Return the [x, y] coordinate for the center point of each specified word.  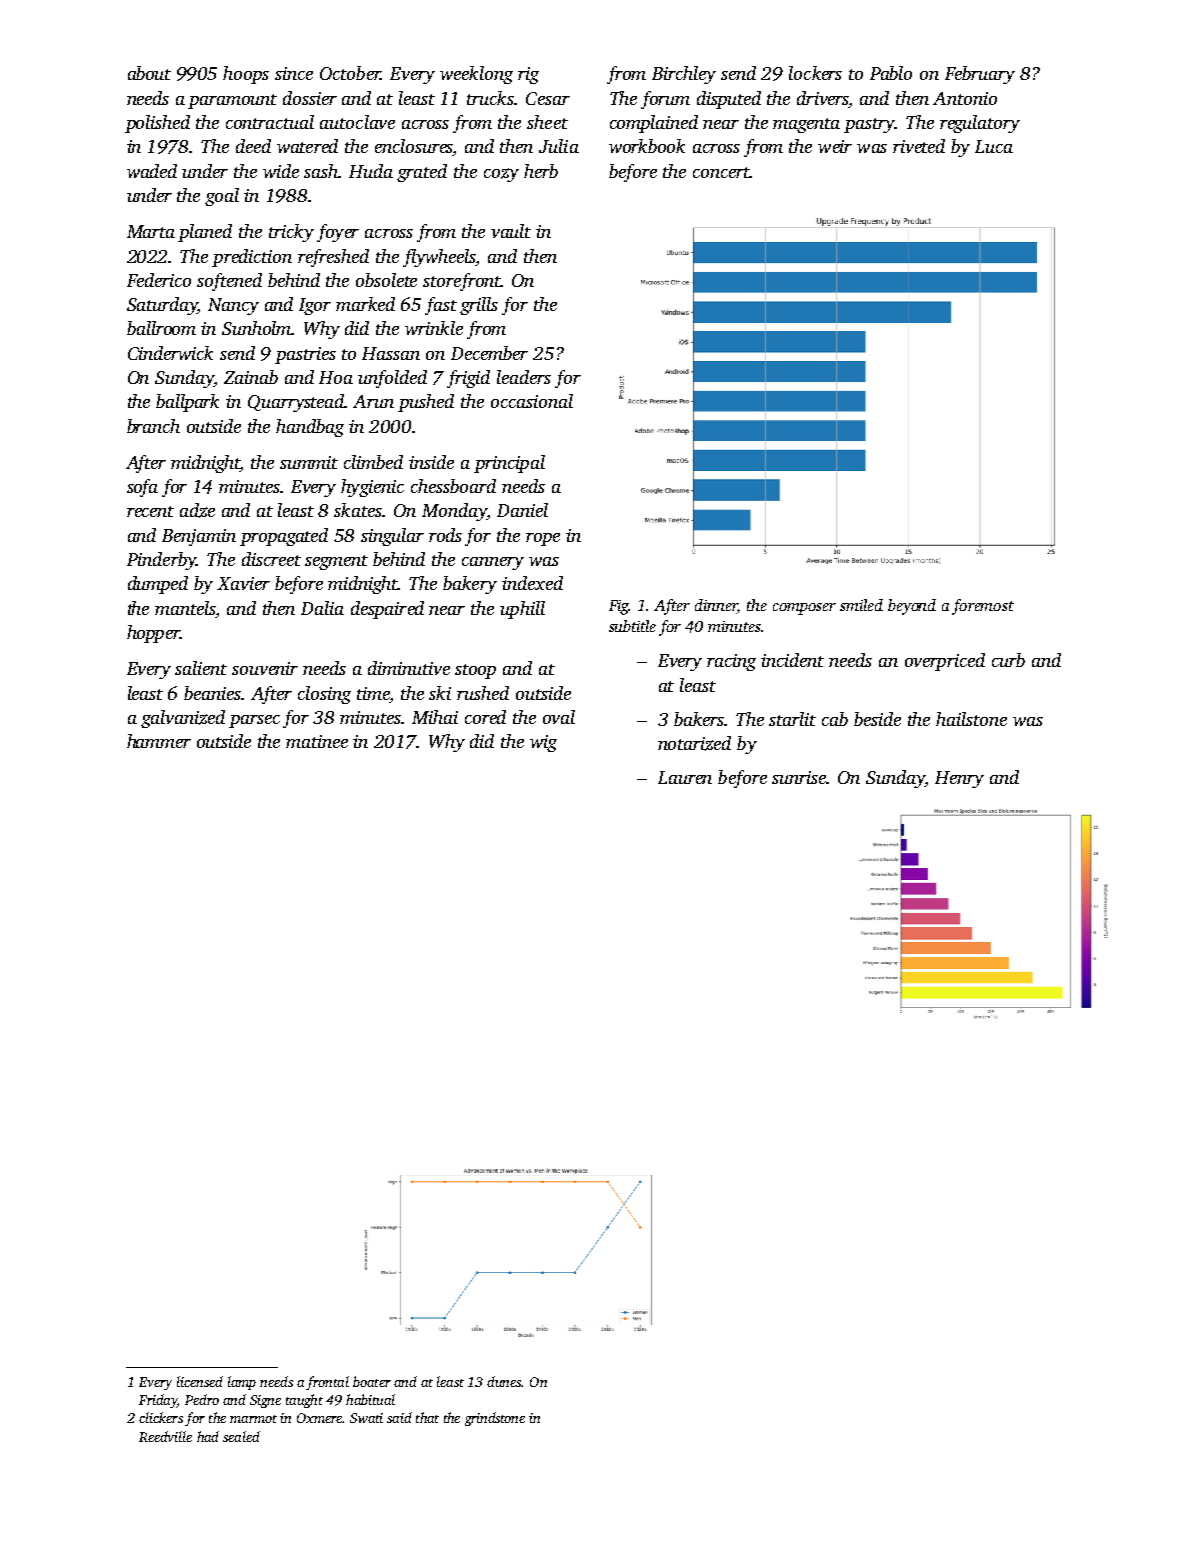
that [427, 1417]
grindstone [495, 1419]
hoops [246, 75]
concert [721, 172]
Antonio [965, 98]
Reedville [165, 1436]
